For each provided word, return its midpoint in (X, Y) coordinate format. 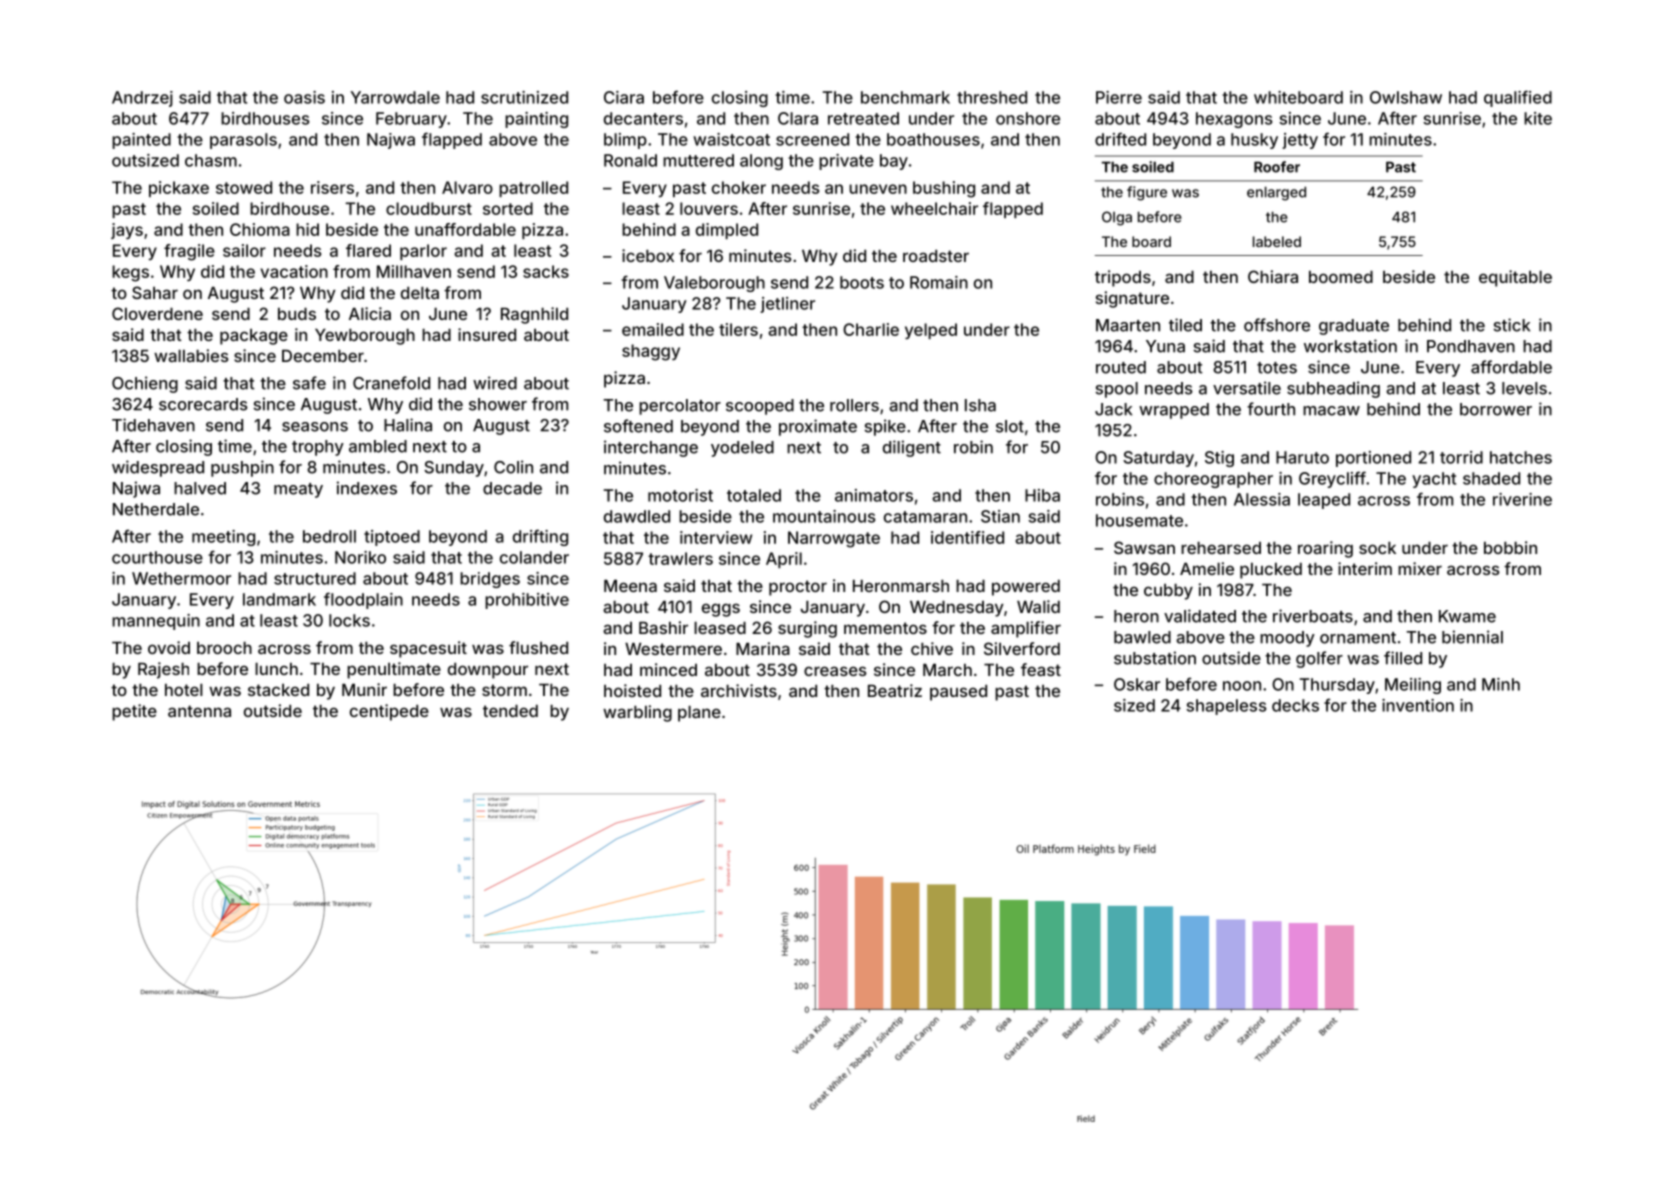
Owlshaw (1406, 97)
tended (510, 711)
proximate (818, 427)
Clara (798, 118)
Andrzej (142, 99)
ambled (378, 446)
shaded (1491, 478)
